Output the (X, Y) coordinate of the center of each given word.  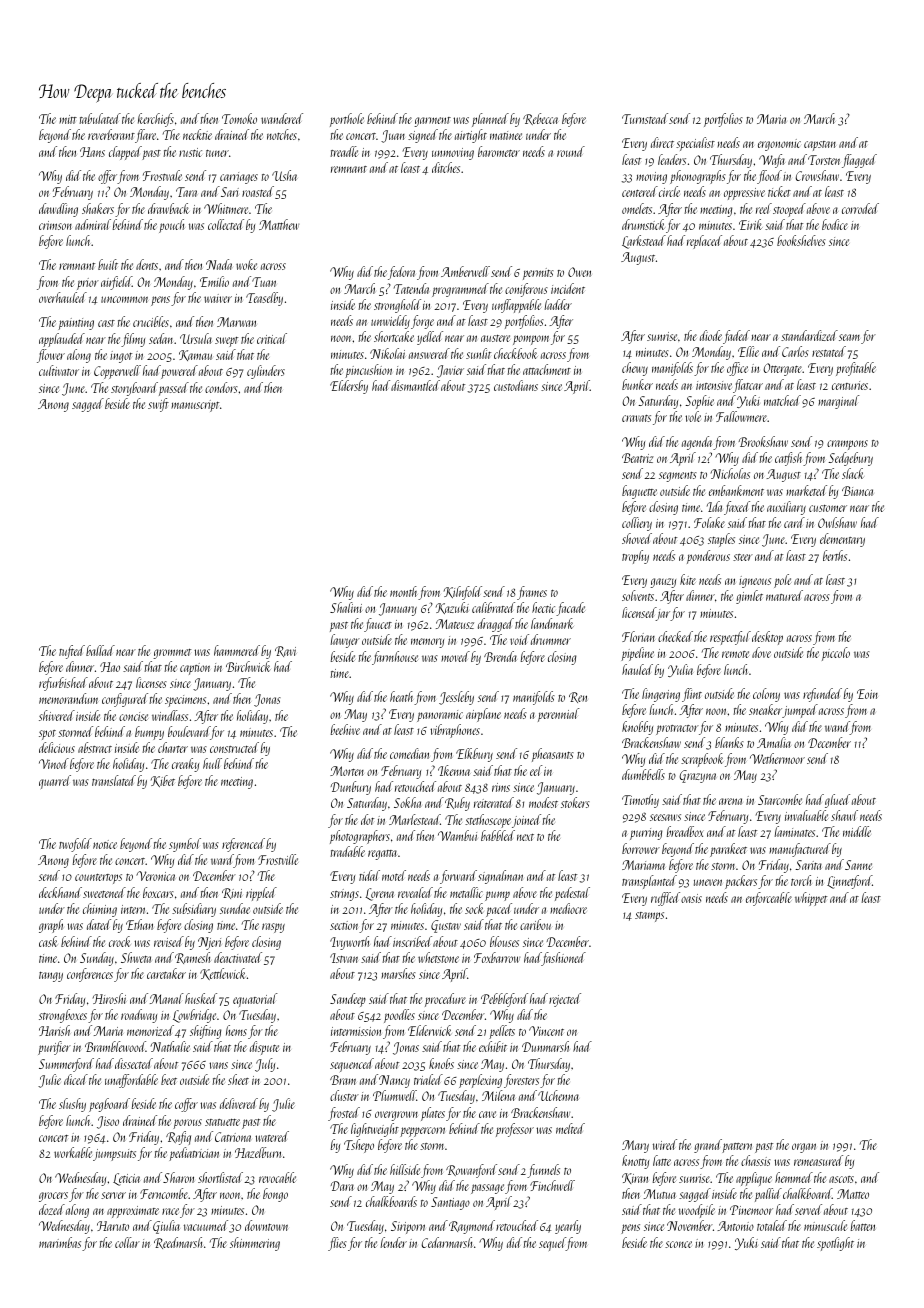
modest (543, 802)
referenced (243, 845)
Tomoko (239, 118)
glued (837, 801)
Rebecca (540, 119)
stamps (649, 917)
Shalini (346, 607)
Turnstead (645, 118)
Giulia (166, 1227)
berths (835, 555)
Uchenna (558, 1095)
